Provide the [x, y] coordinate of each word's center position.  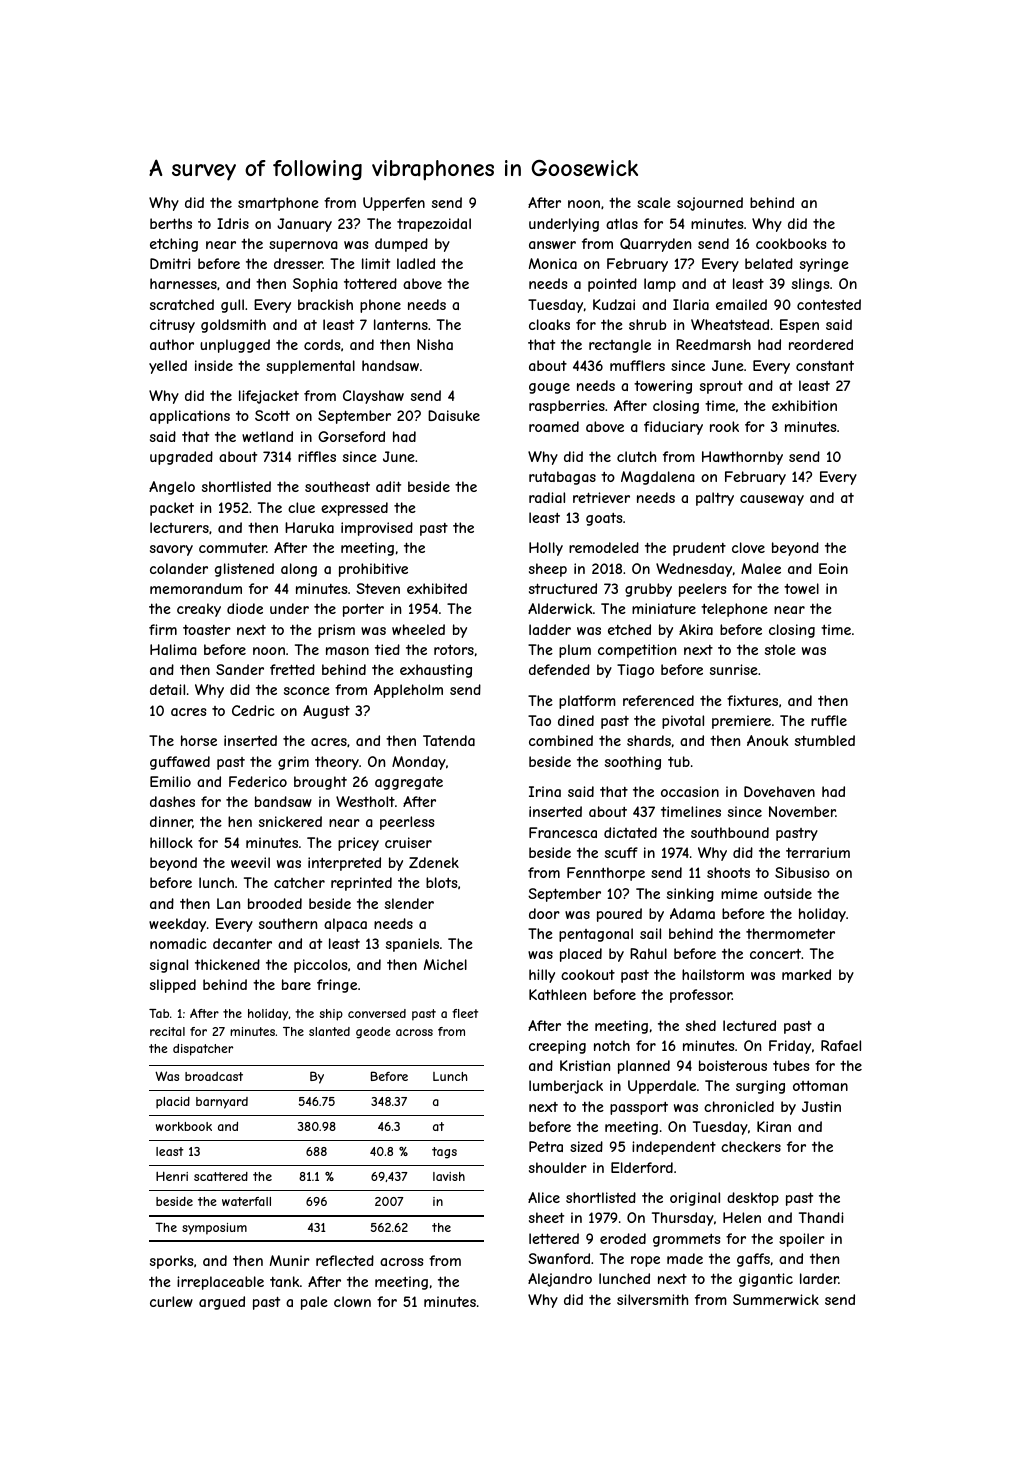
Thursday [683, 1219]
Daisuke [454, 415]
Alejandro [560, 1280]
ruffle [829, 720]
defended [559, 669]
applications [190, 417]
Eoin [833, 568]
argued [222, 1303]
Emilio [170, 781]
